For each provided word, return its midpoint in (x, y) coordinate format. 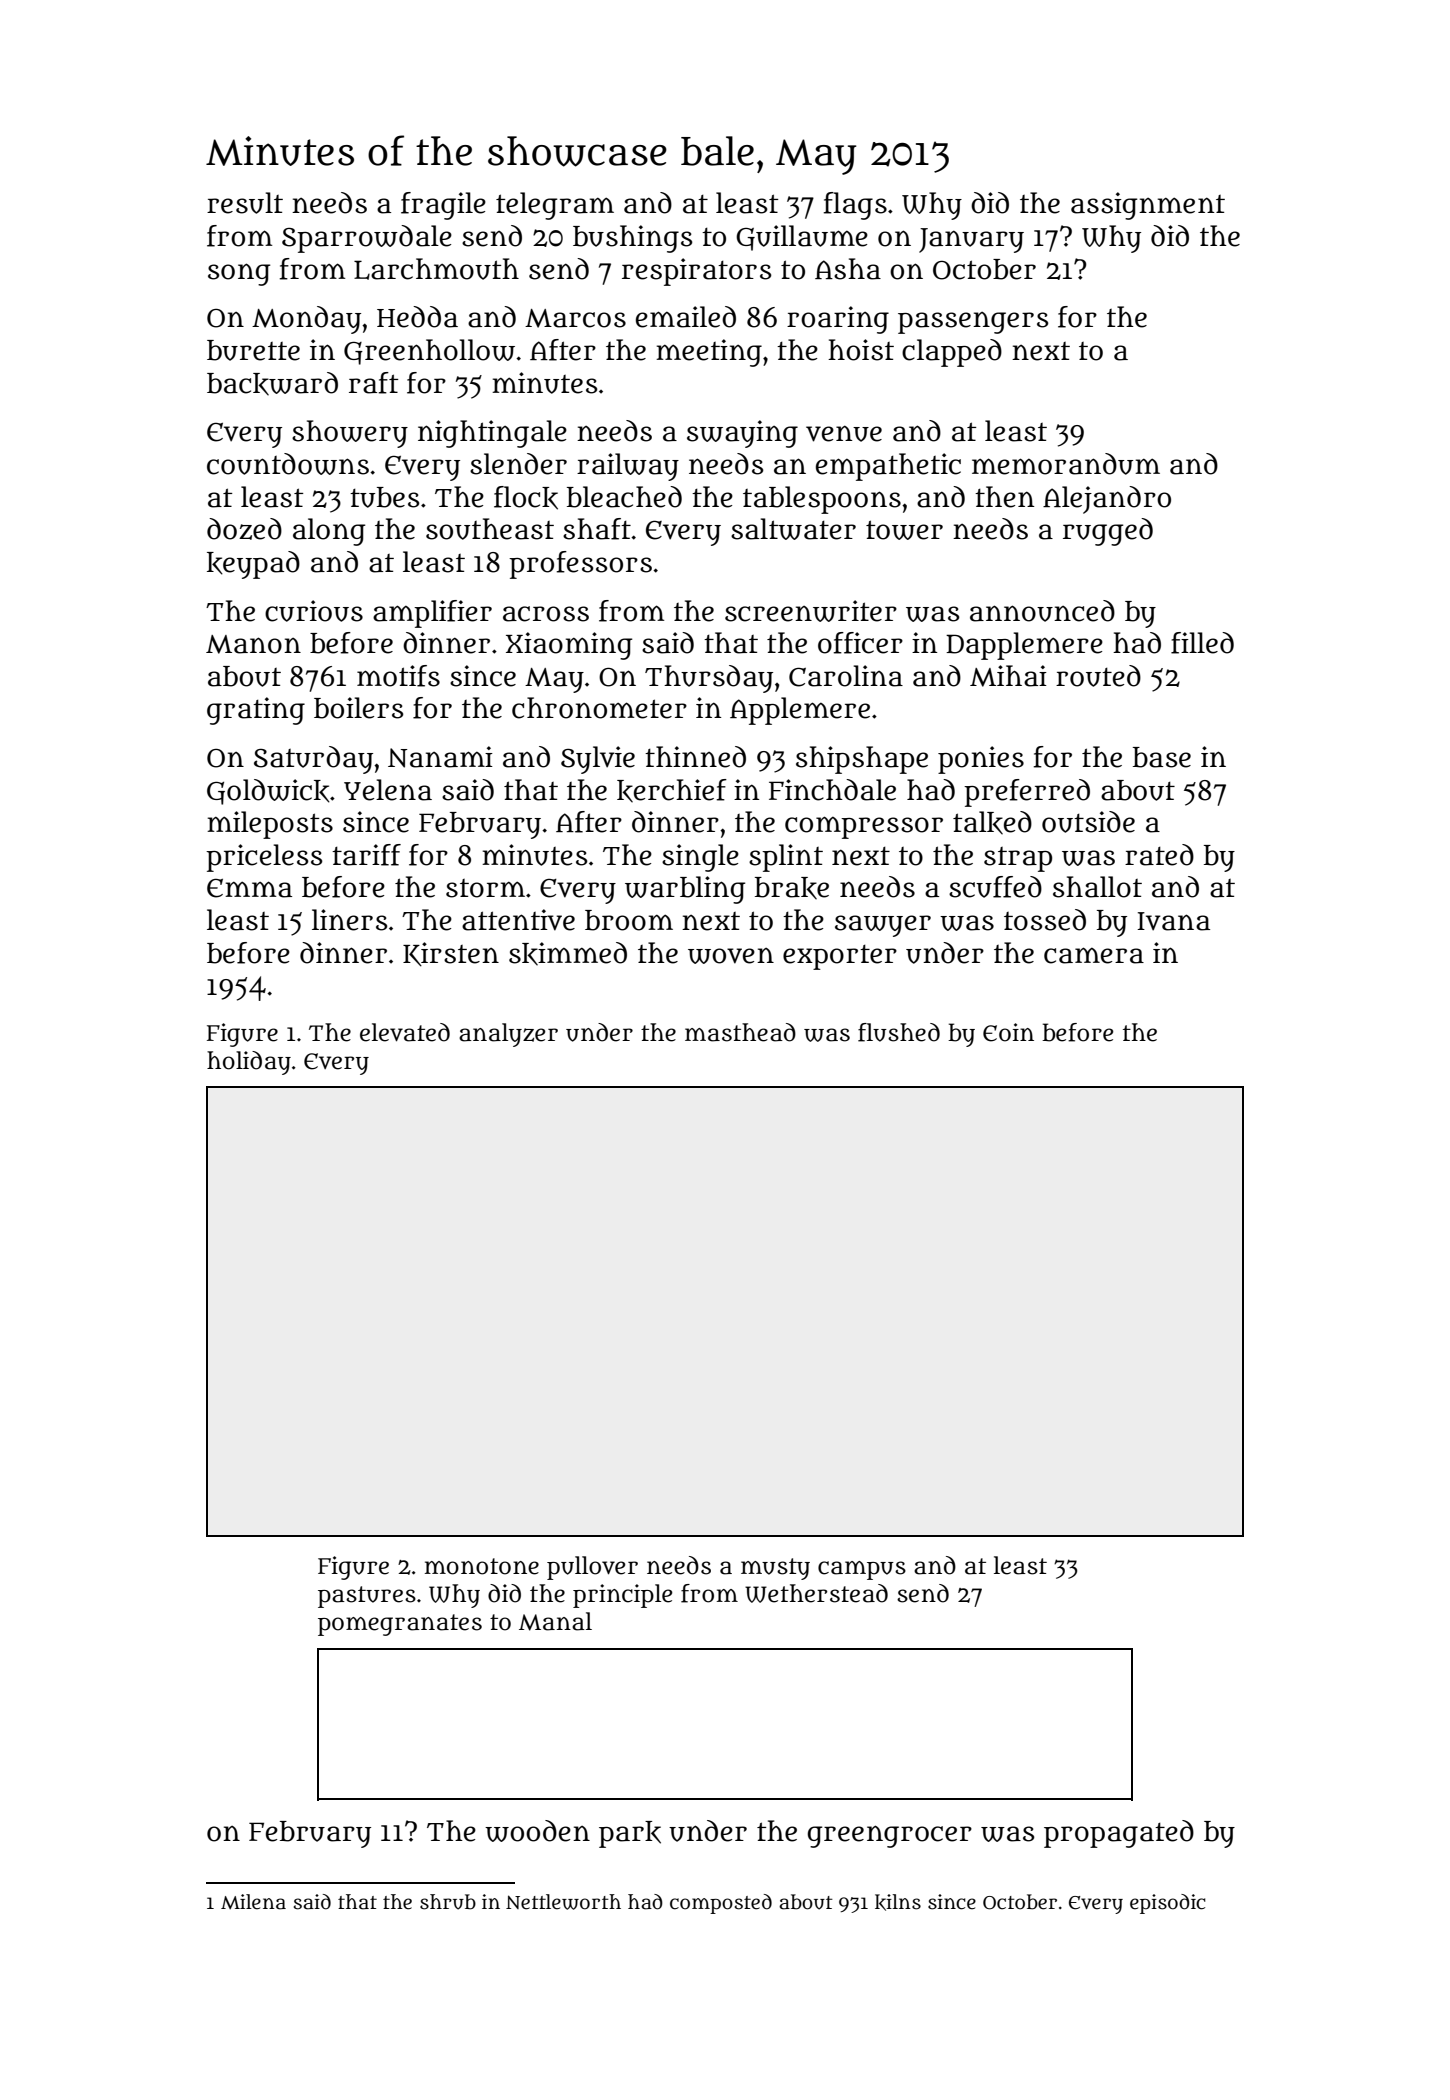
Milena (253, 1902)
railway (628, 467)
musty (775, 1569)
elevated (405, 1032)
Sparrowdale (367, 239)
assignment (1148, 206)
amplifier (432, 614)
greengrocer (890, 1836)
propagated (1119, 1834)
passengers (973, 323)
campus (862, 1570)
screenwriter (811, 611)
